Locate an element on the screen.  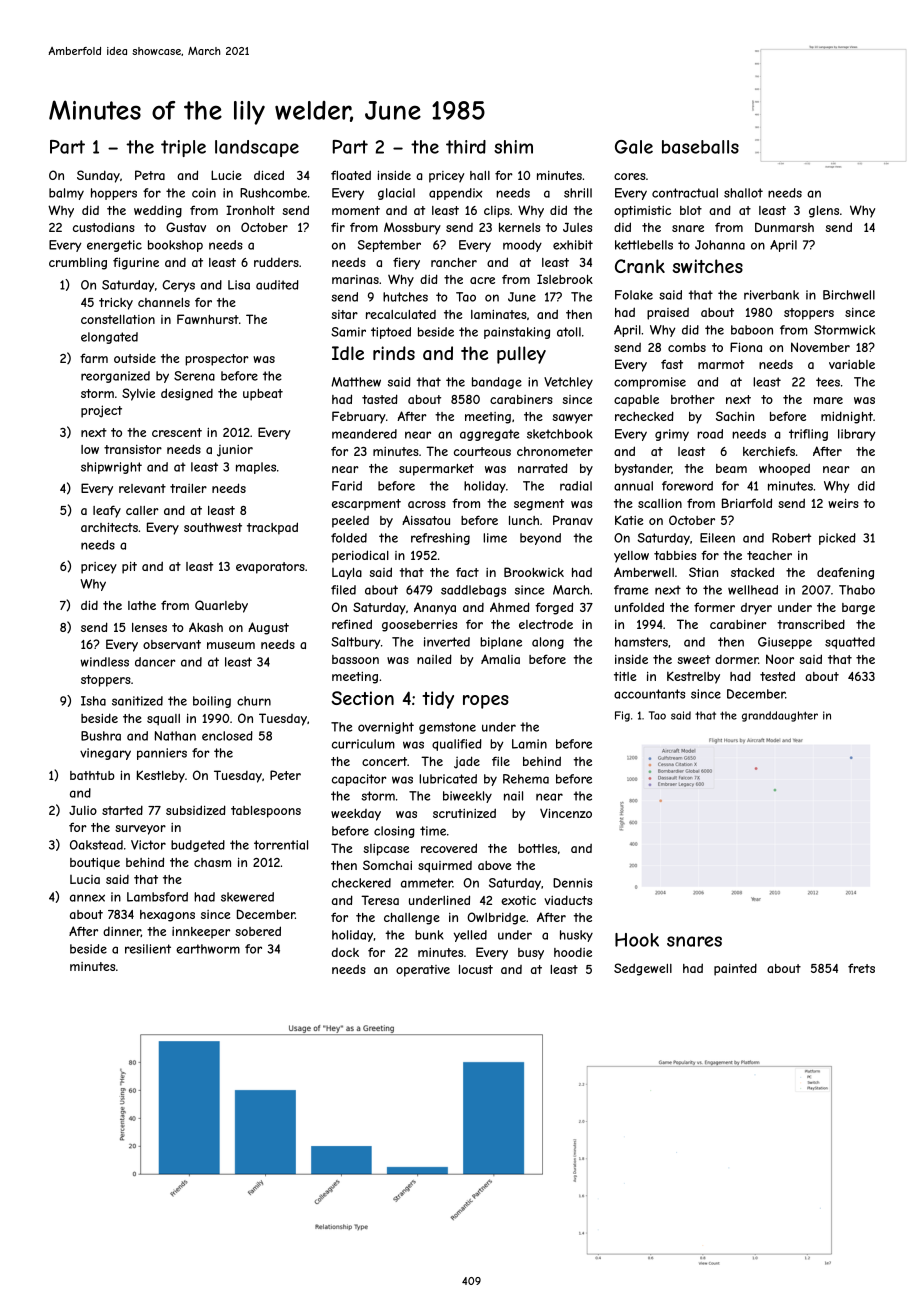
atoll is located at coordinates (569, 332).
